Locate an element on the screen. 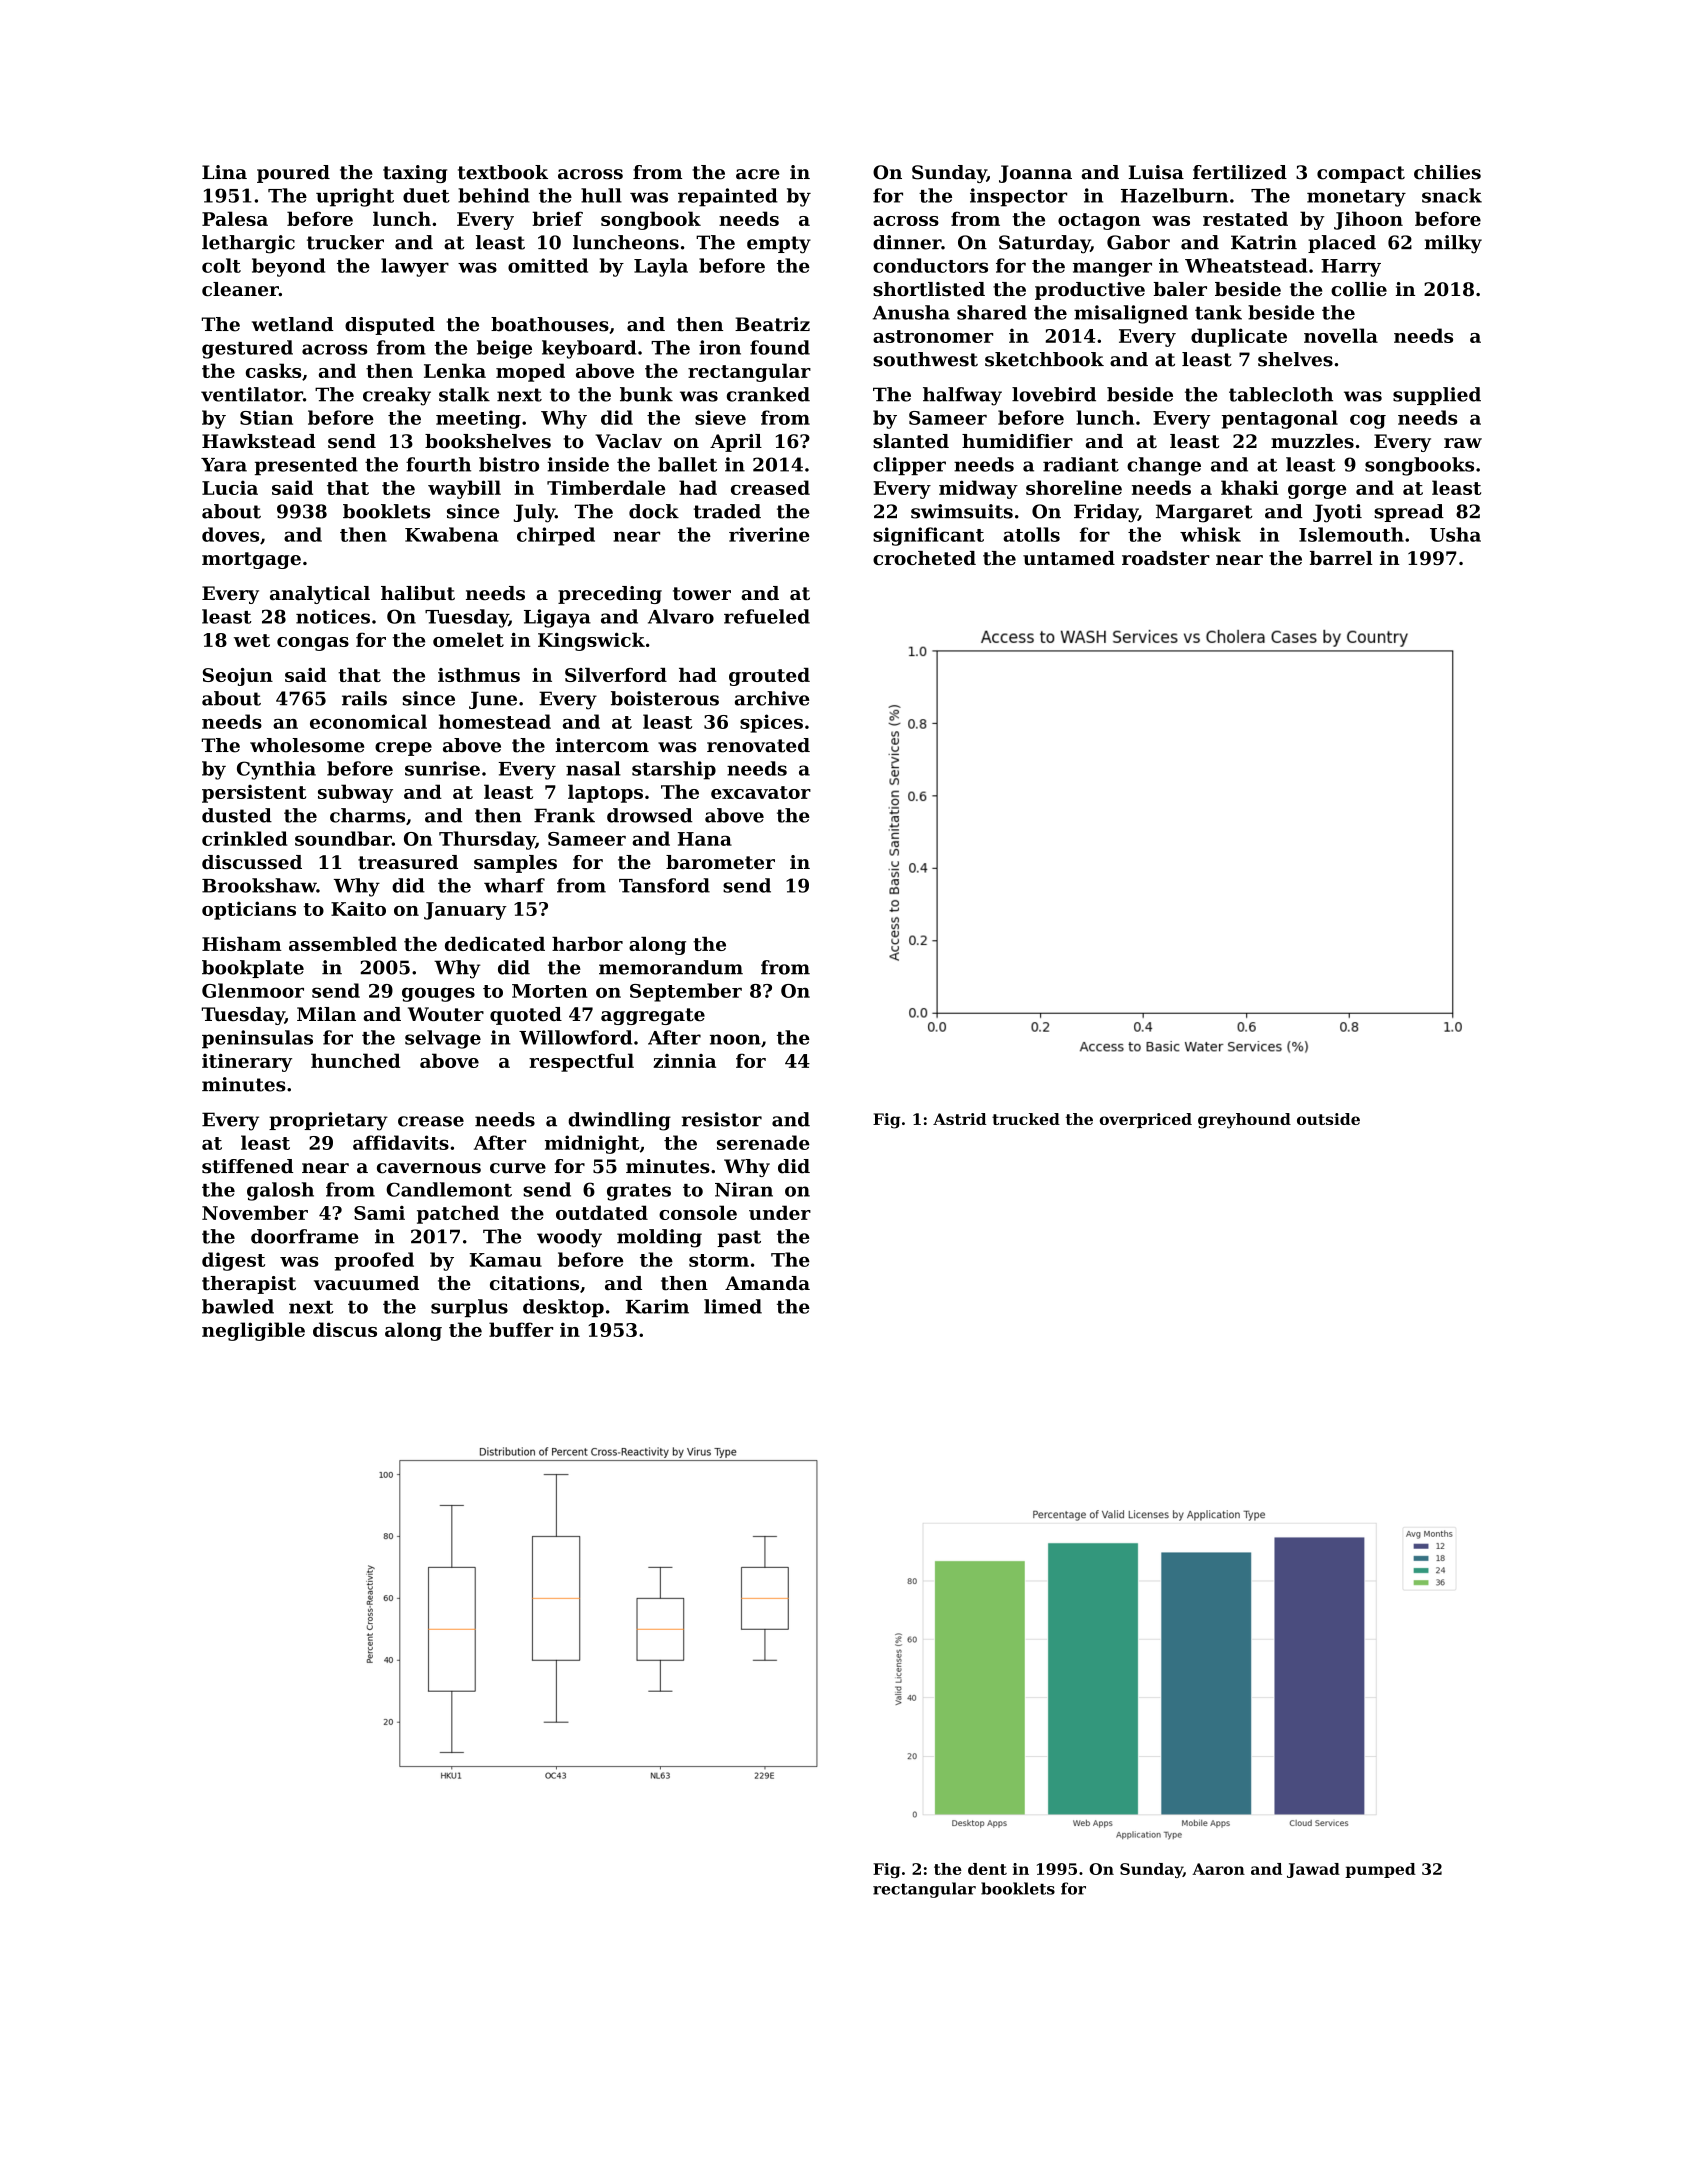  disputed is located at coordinates (390, 326).
